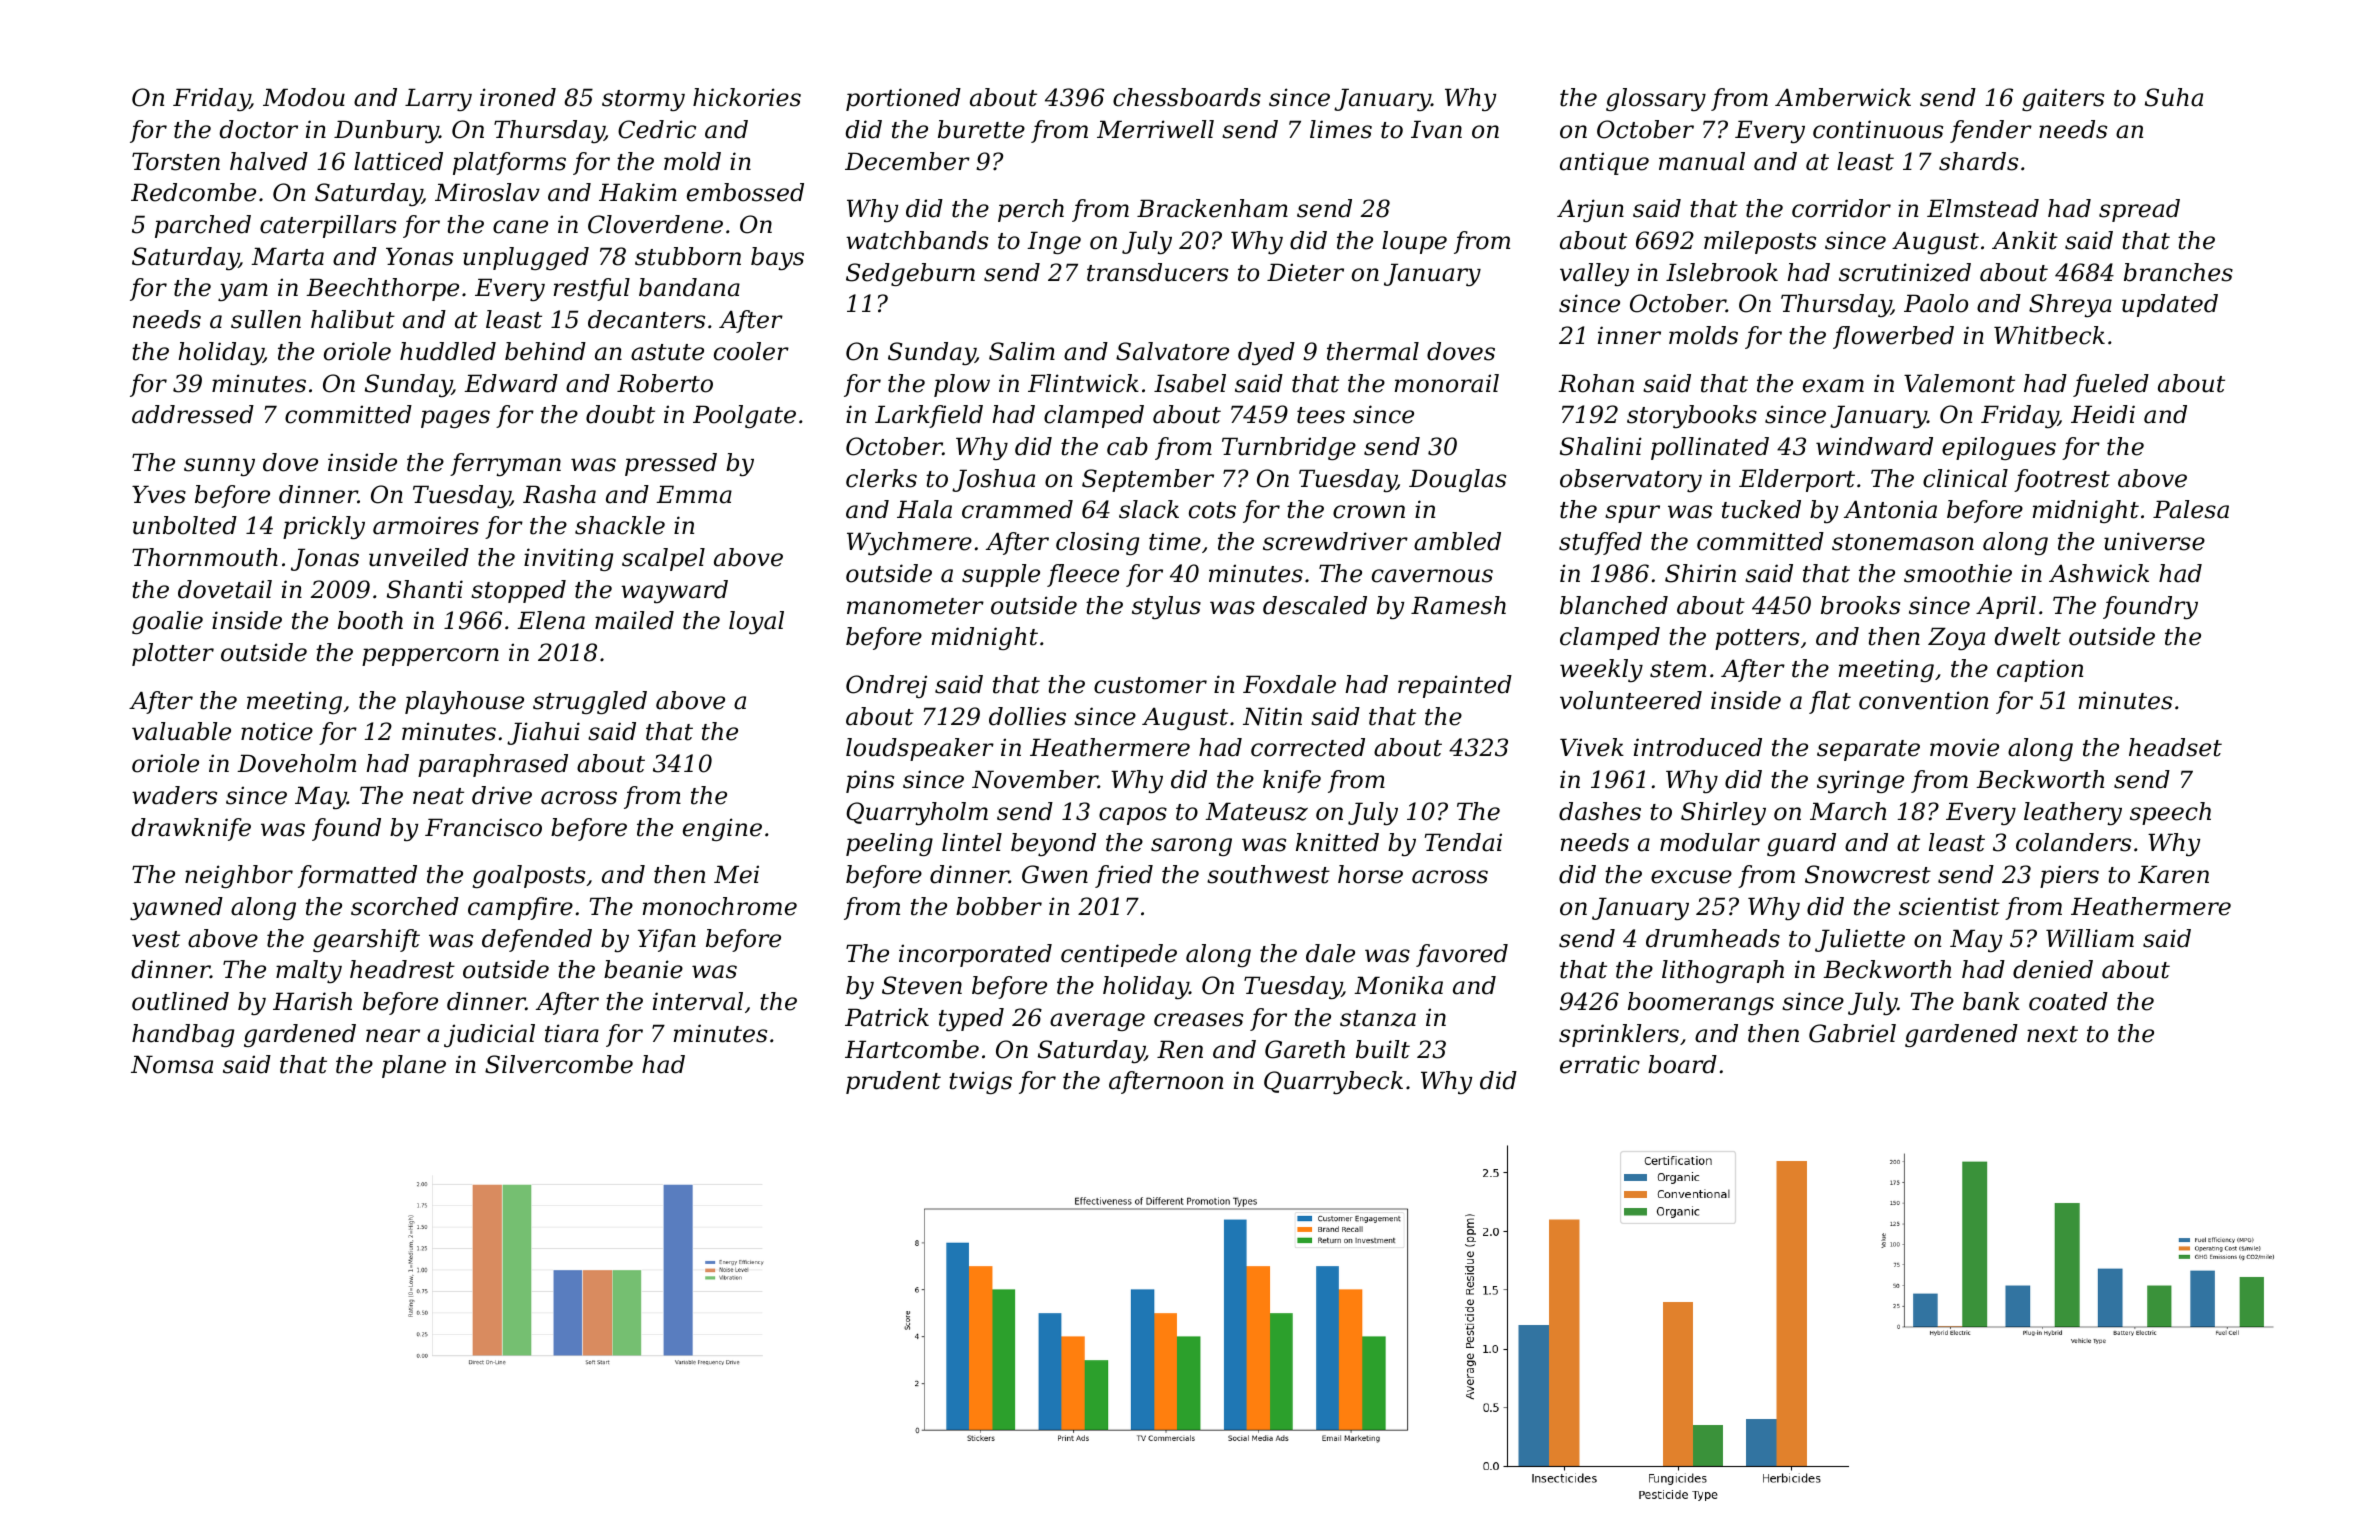  Describe the element at coordinates (172, 1064) in the screenshot. I see `Nomsa` at that location.
